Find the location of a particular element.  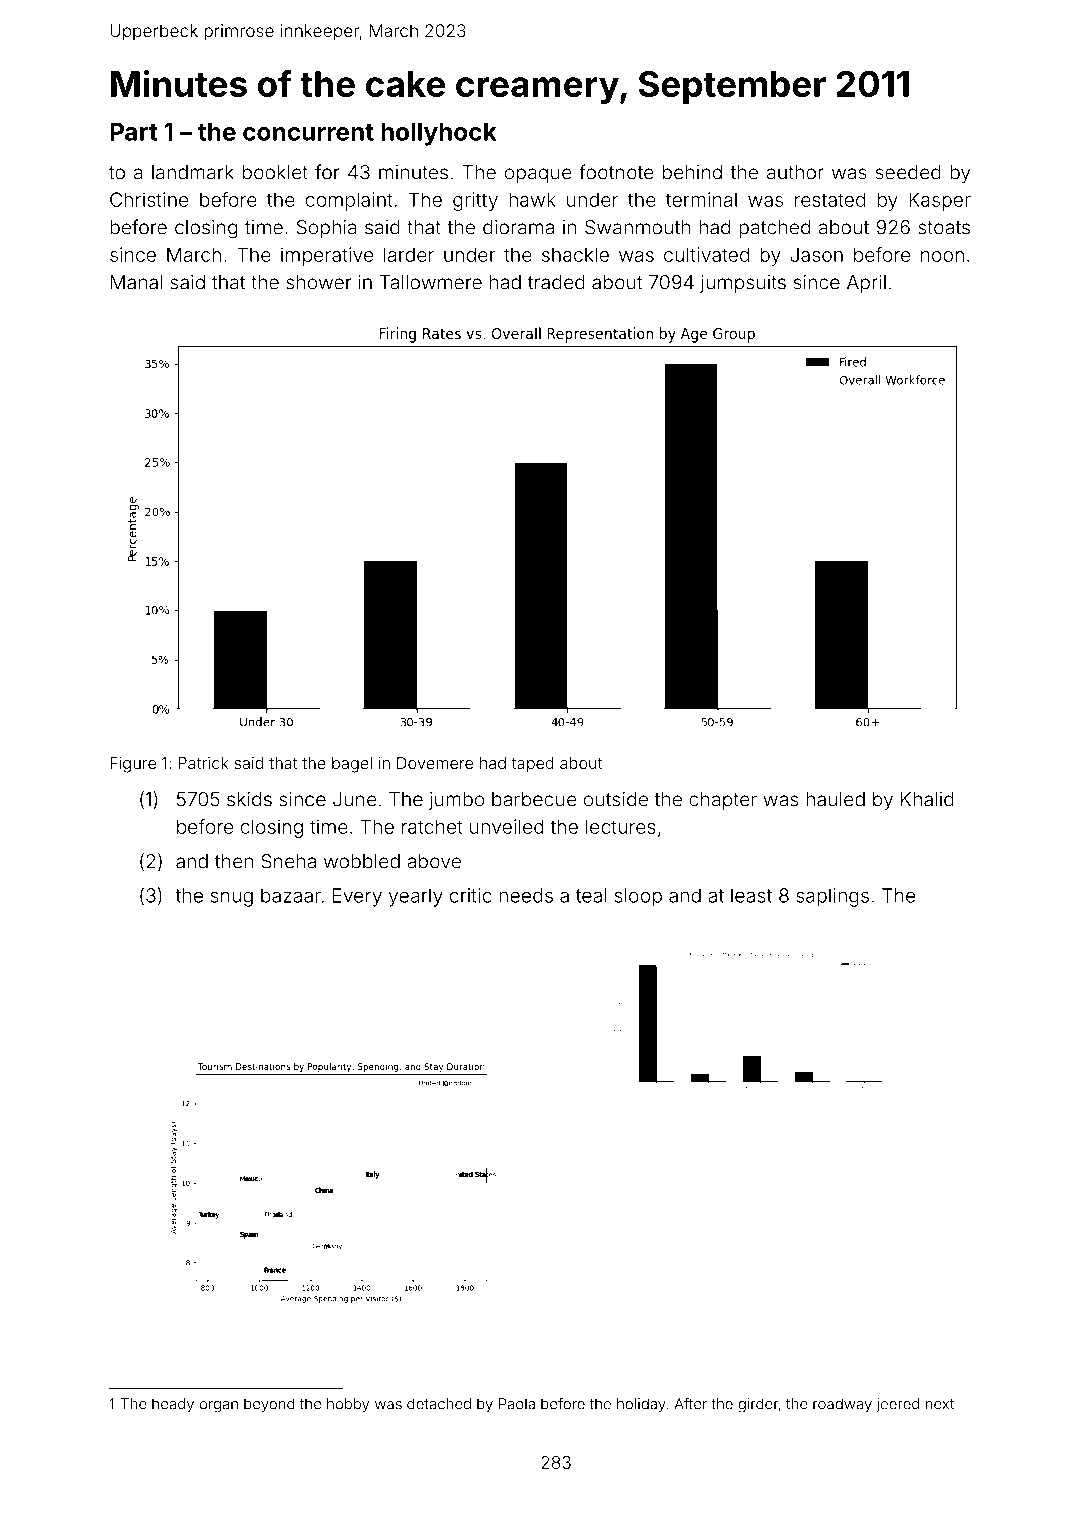

Christine is located at coordinates (149, 199).
